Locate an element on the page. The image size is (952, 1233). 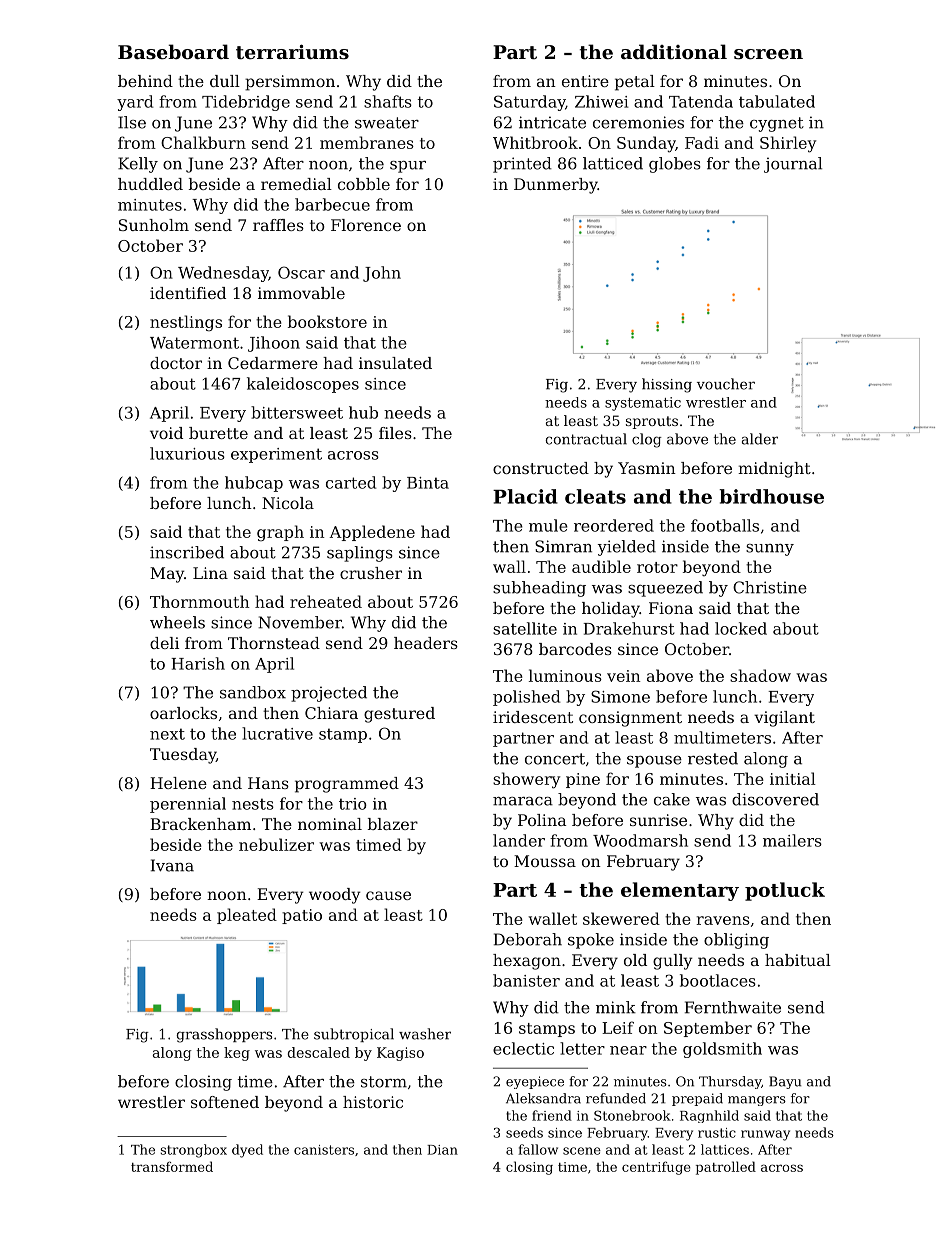
identified is located at coordinates (188, 293).
